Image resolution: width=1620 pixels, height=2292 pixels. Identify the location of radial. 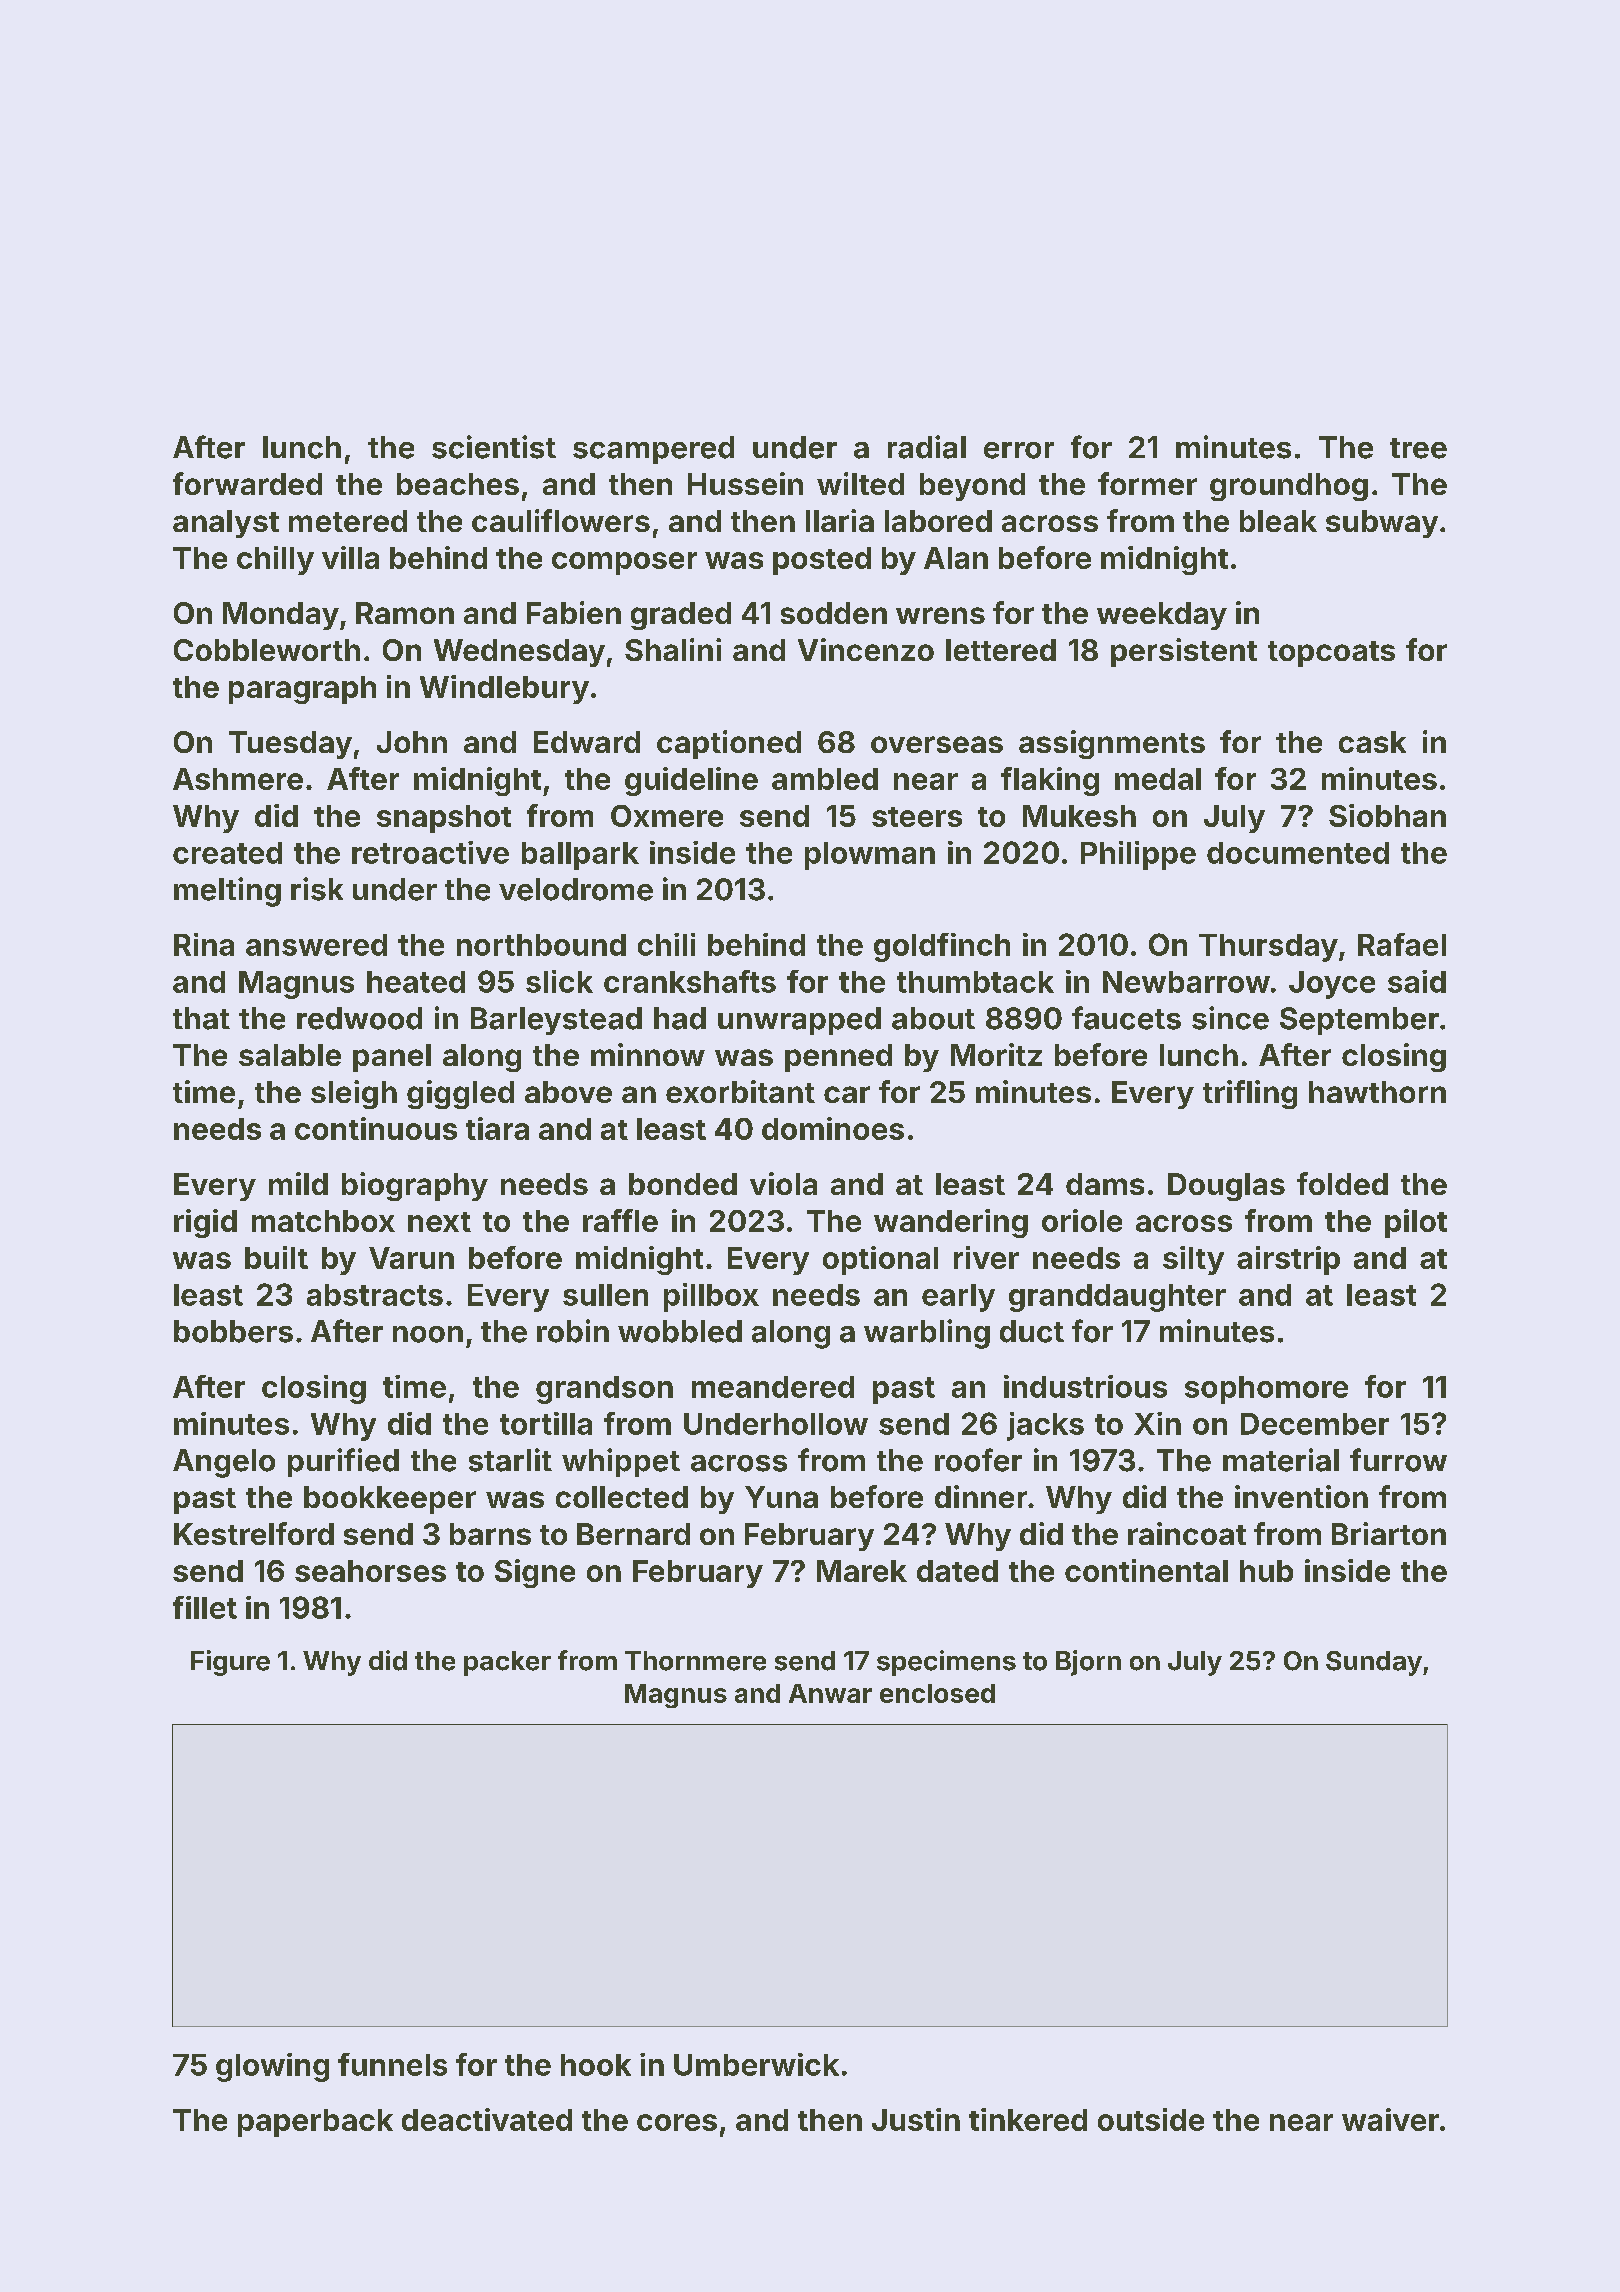
(927, 447).
